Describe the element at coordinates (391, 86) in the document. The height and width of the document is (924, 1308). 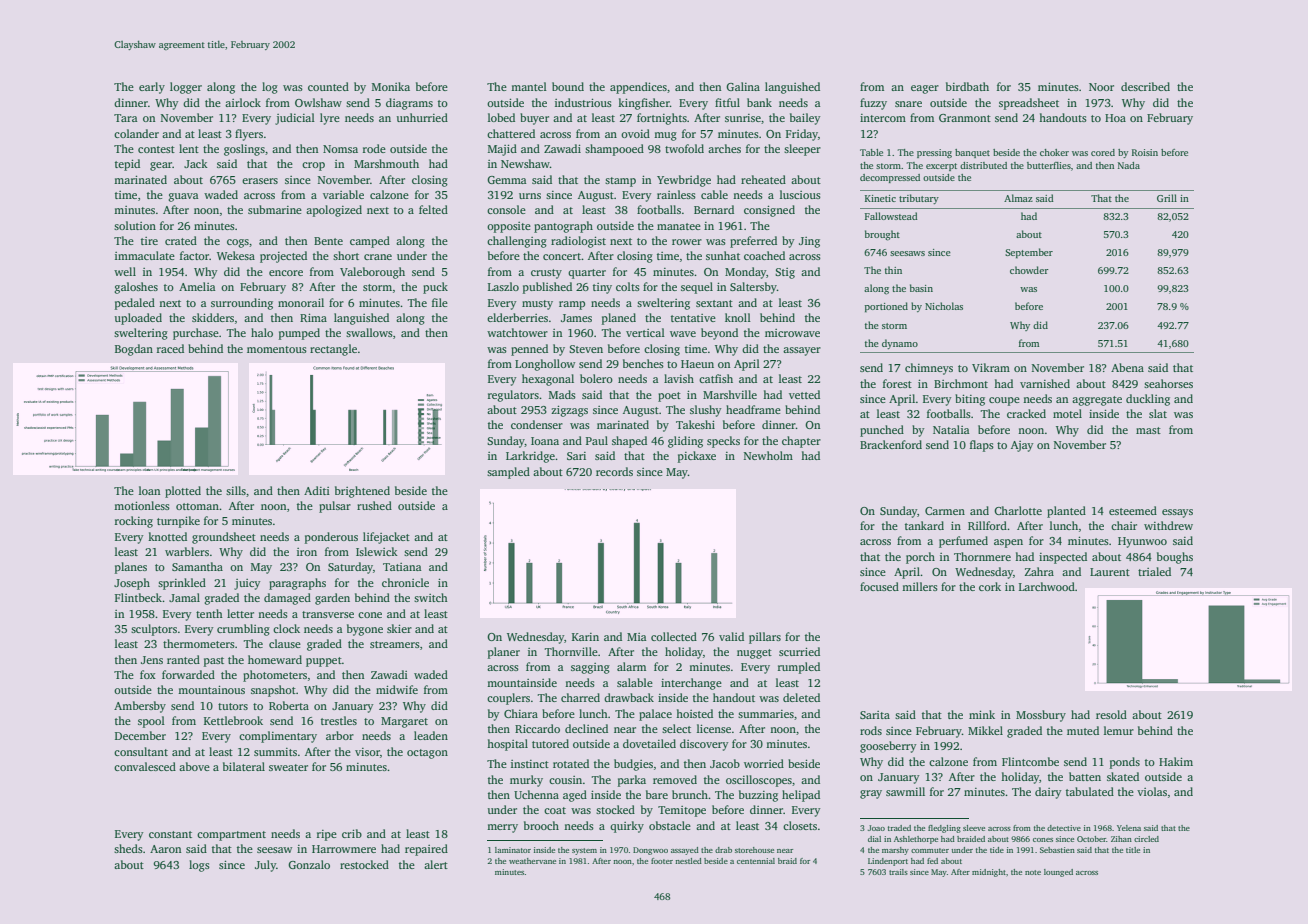
I see `Monika` at that location.
